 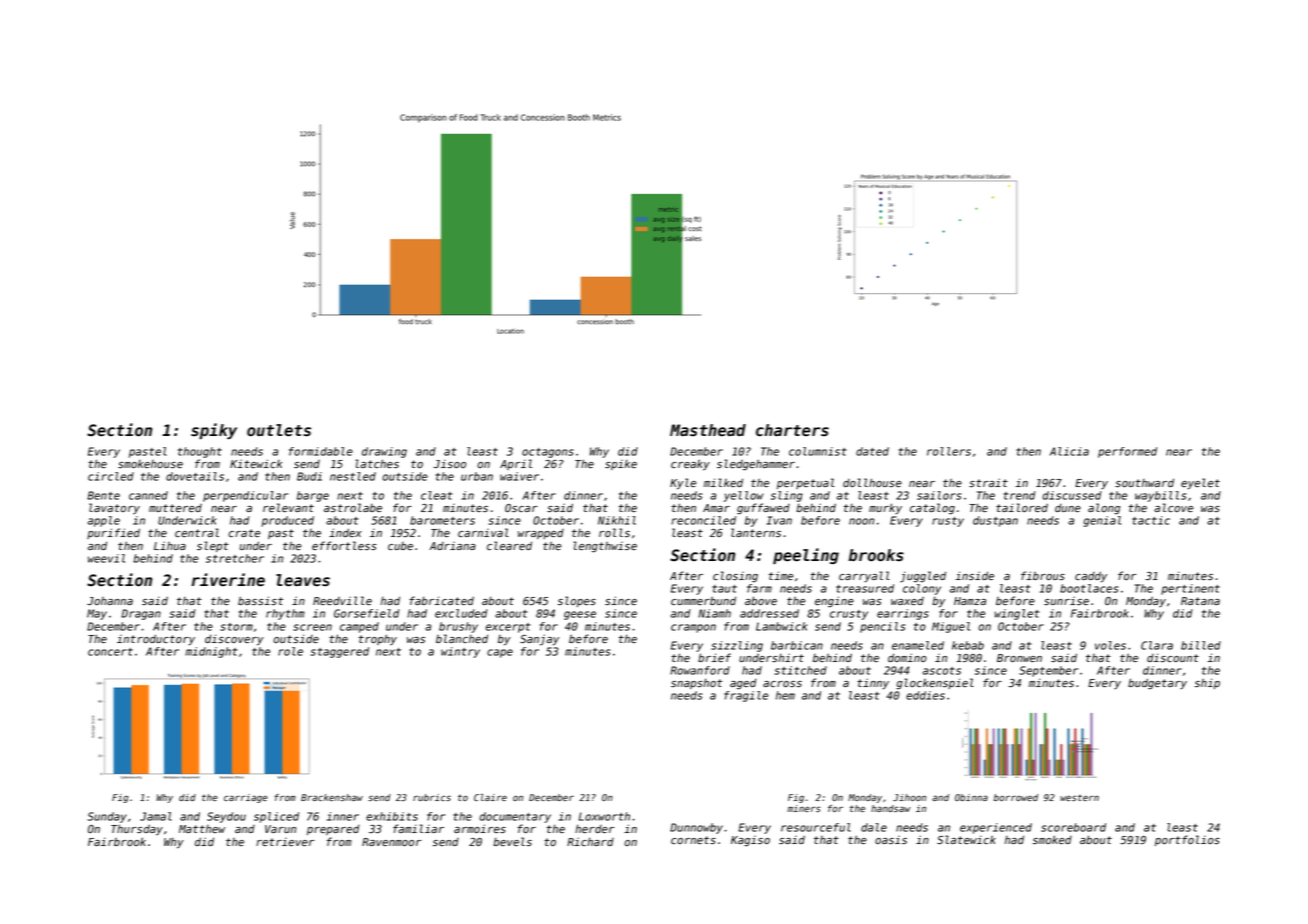 What do you see at coordinates (949, 451) in the document?
I see `rollers` at bounding box center [949, 451].
